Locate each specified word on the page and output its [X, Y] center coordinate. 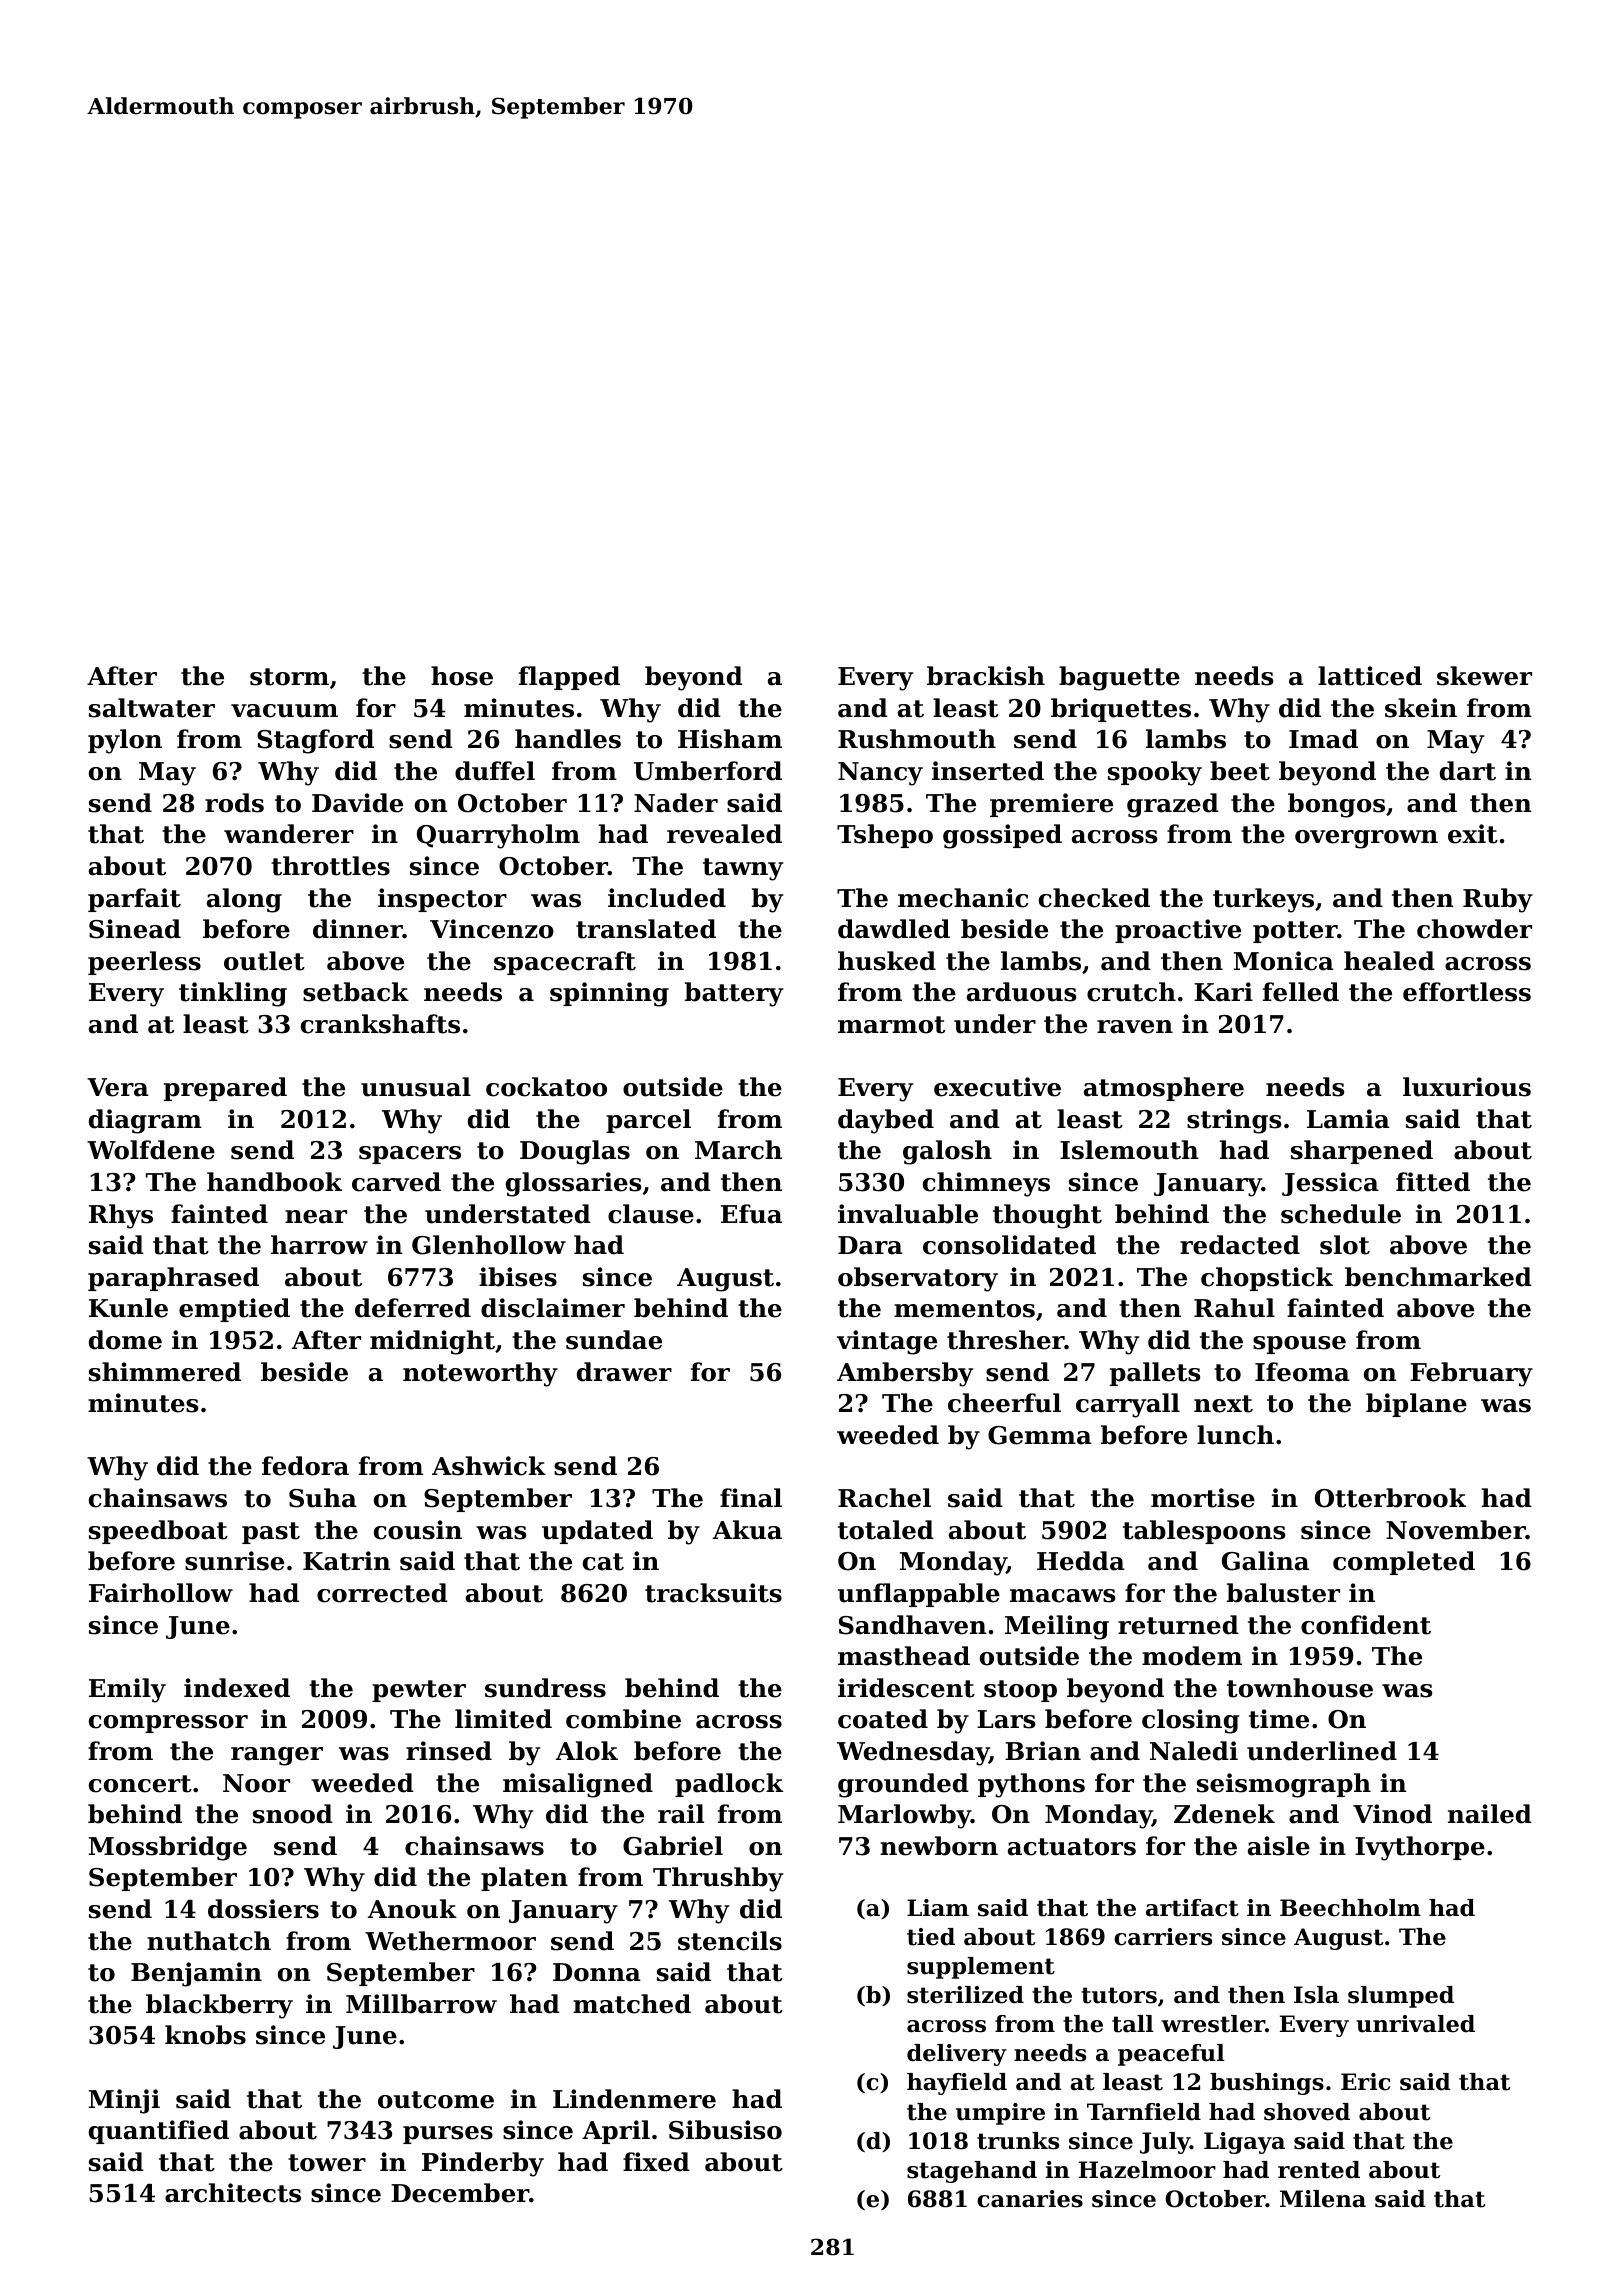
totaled [886, 1530]
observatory [918, 1279]
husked [887, 961]
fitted [1433, 1182]
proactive [1178, 931]
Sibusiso [725, 2130]
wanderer [289, 834]
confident [1366, 1625]
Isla [1316, 1995]
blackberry [219, 2006]
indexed [237, 1688]
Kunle [128, 1308]
